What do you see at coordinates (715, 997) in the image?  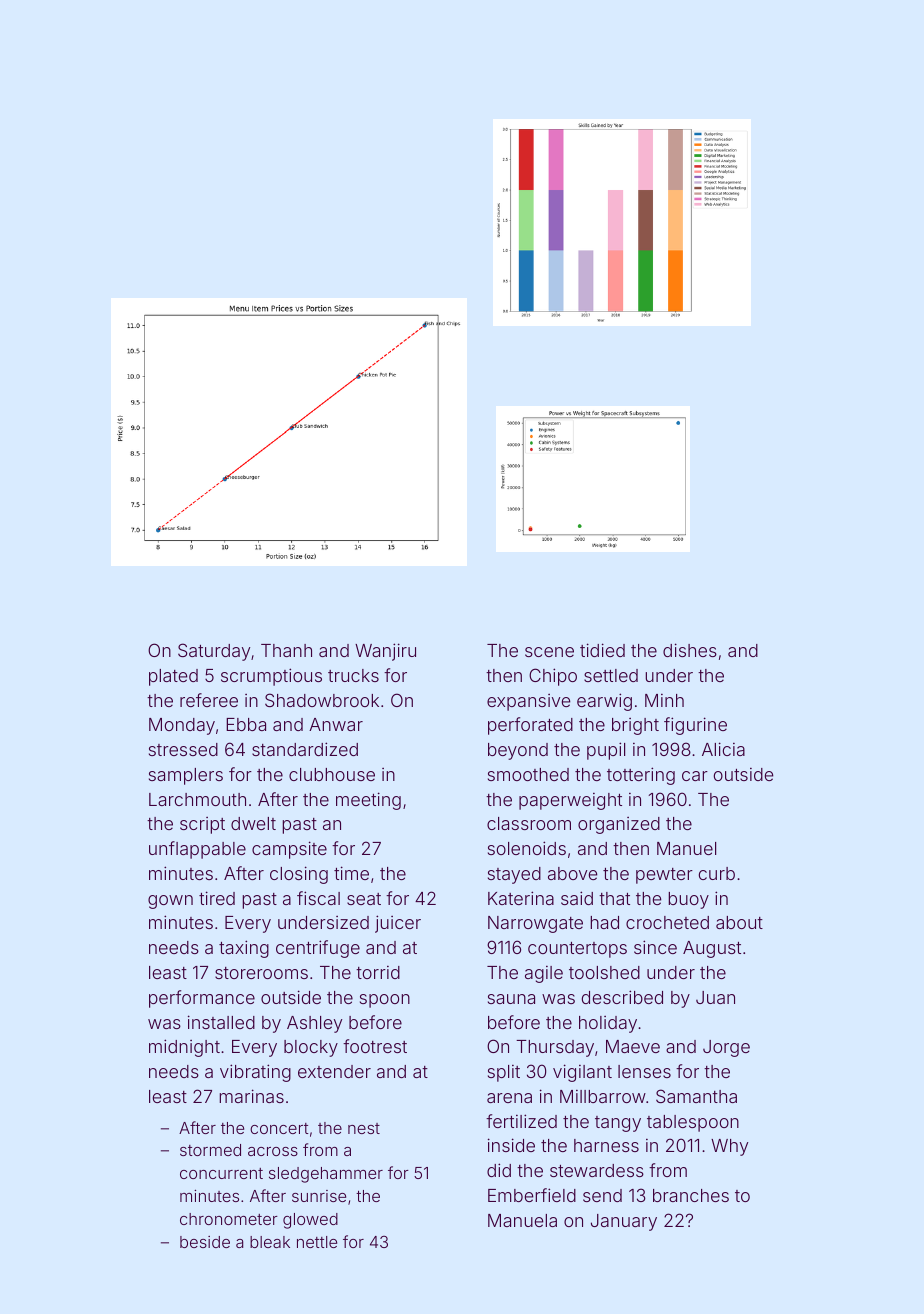 I see `Juan` at bounding box center [715, 997].
